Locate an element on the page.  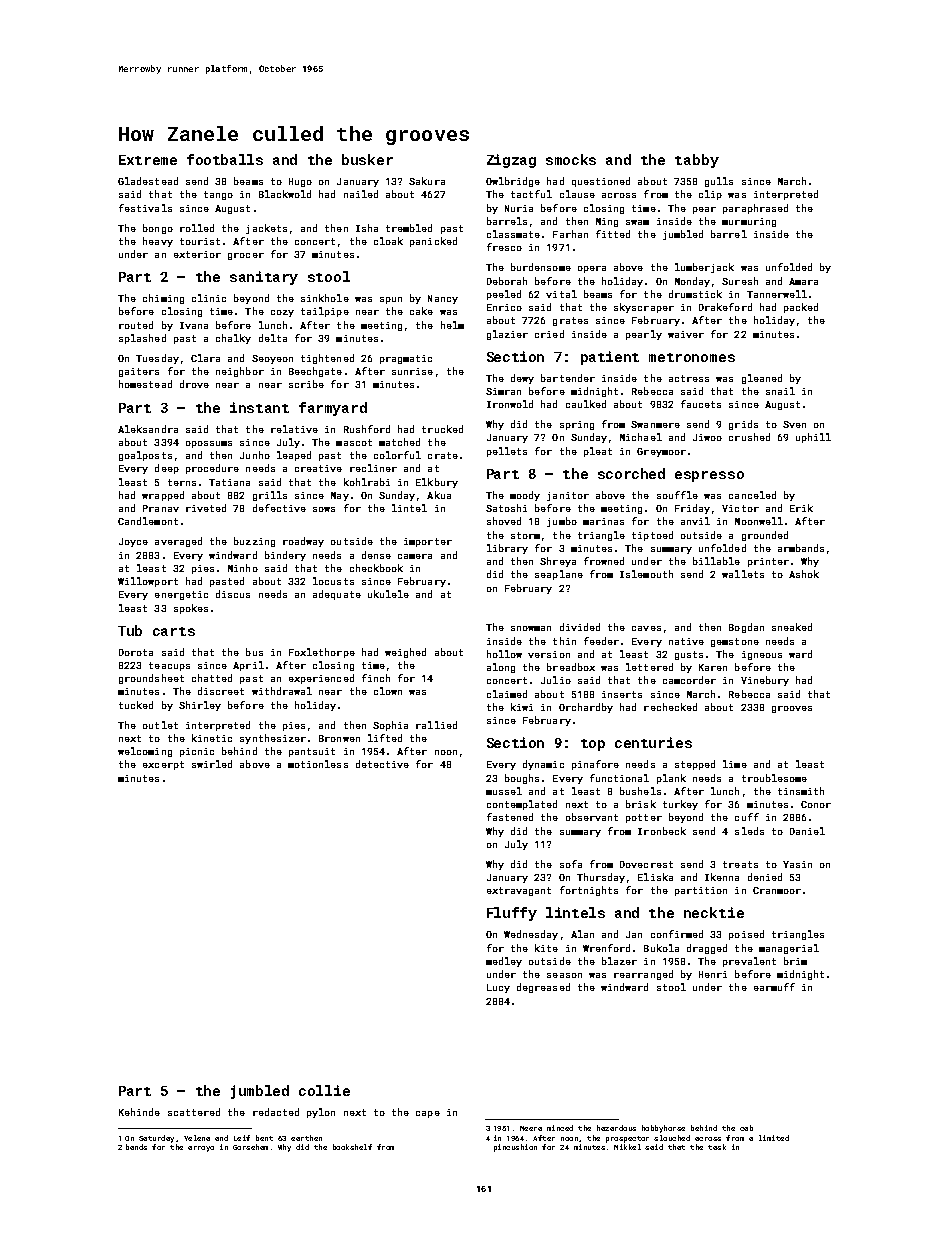
Amara is located at coordinates (803, 281).
